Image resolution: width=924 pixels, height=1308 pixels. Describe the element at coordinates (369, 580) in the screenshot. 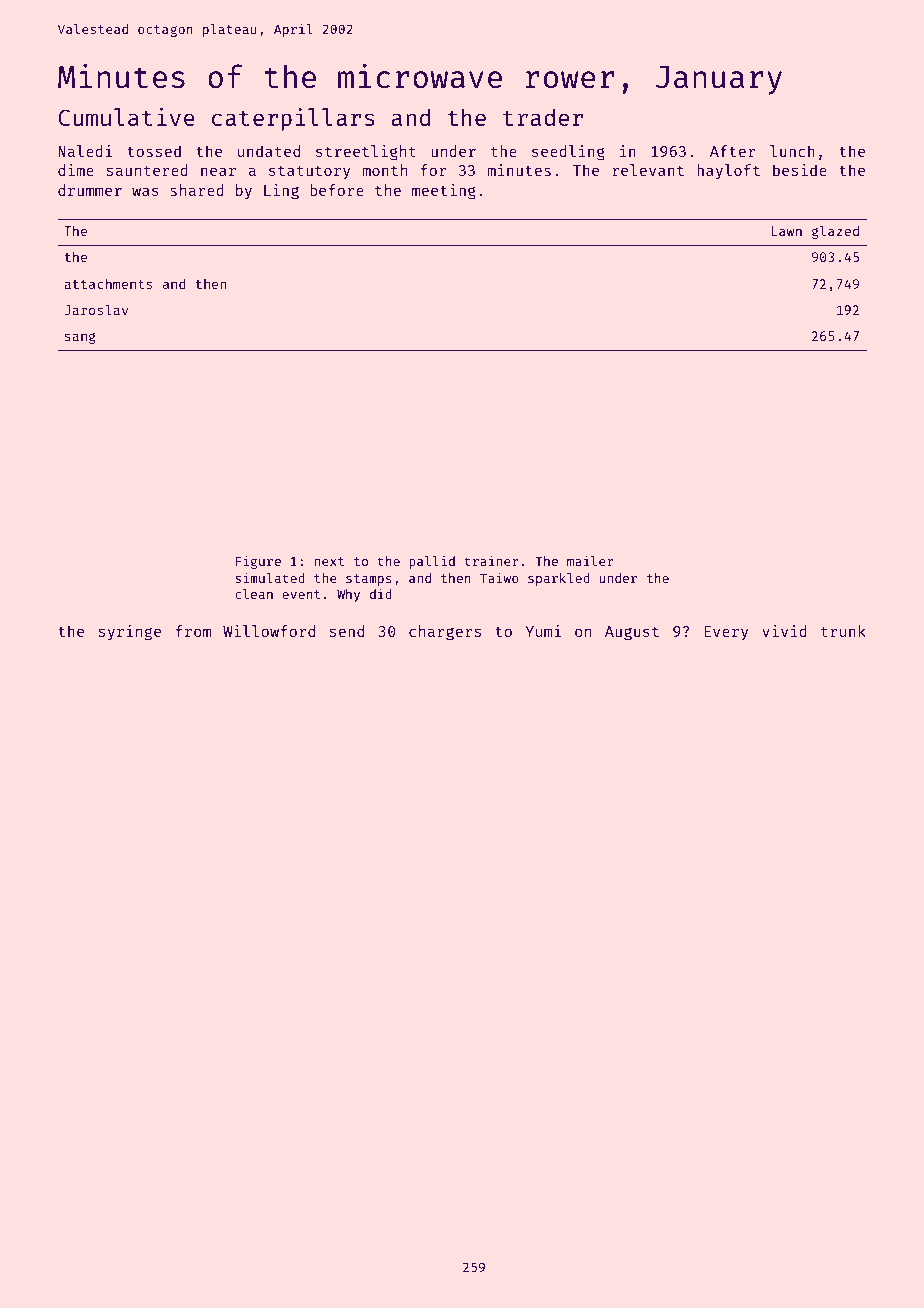

I see `stamps` at that location.
